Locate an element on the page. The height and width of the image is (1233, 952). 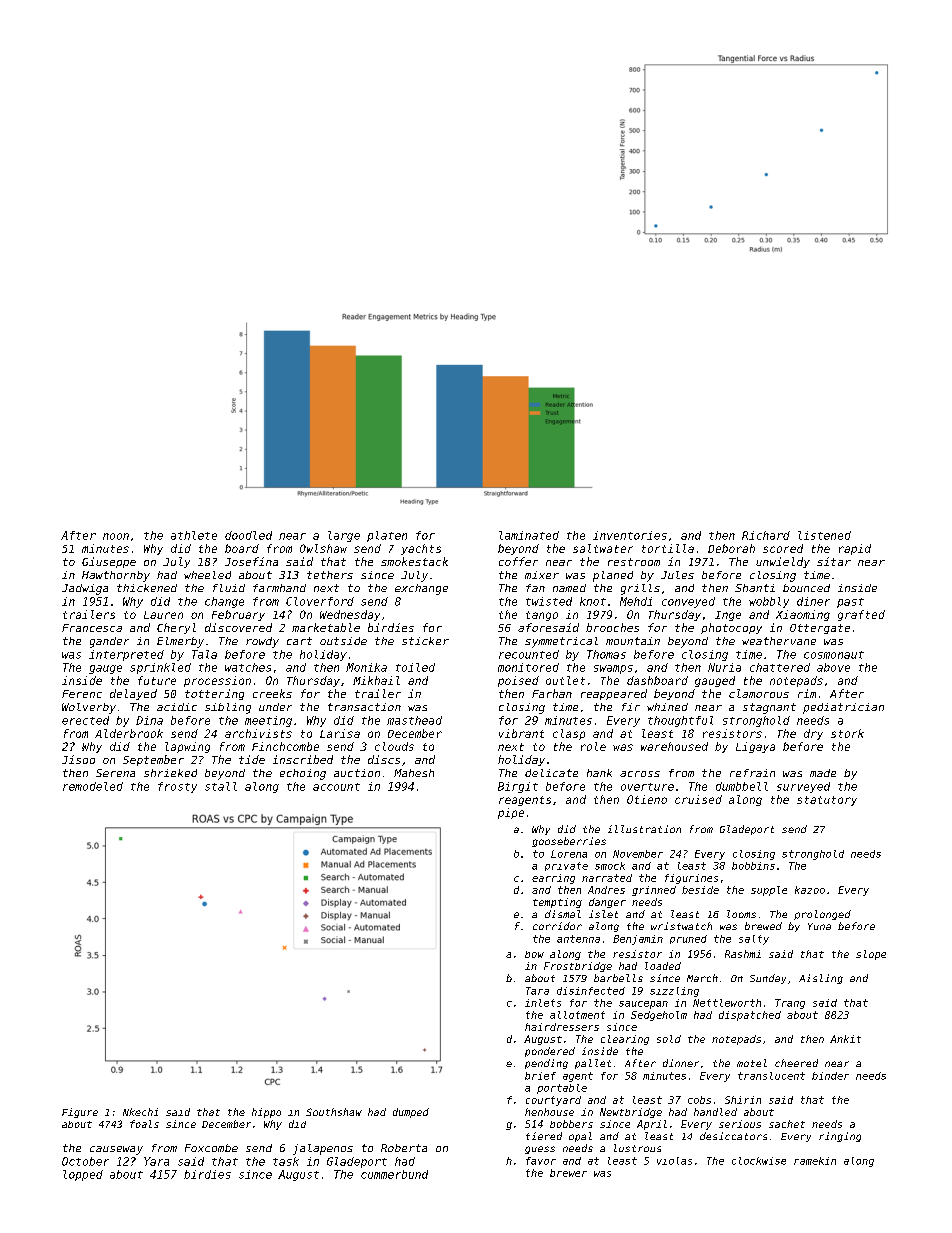
foals is located at coordinates (144, 1124).
